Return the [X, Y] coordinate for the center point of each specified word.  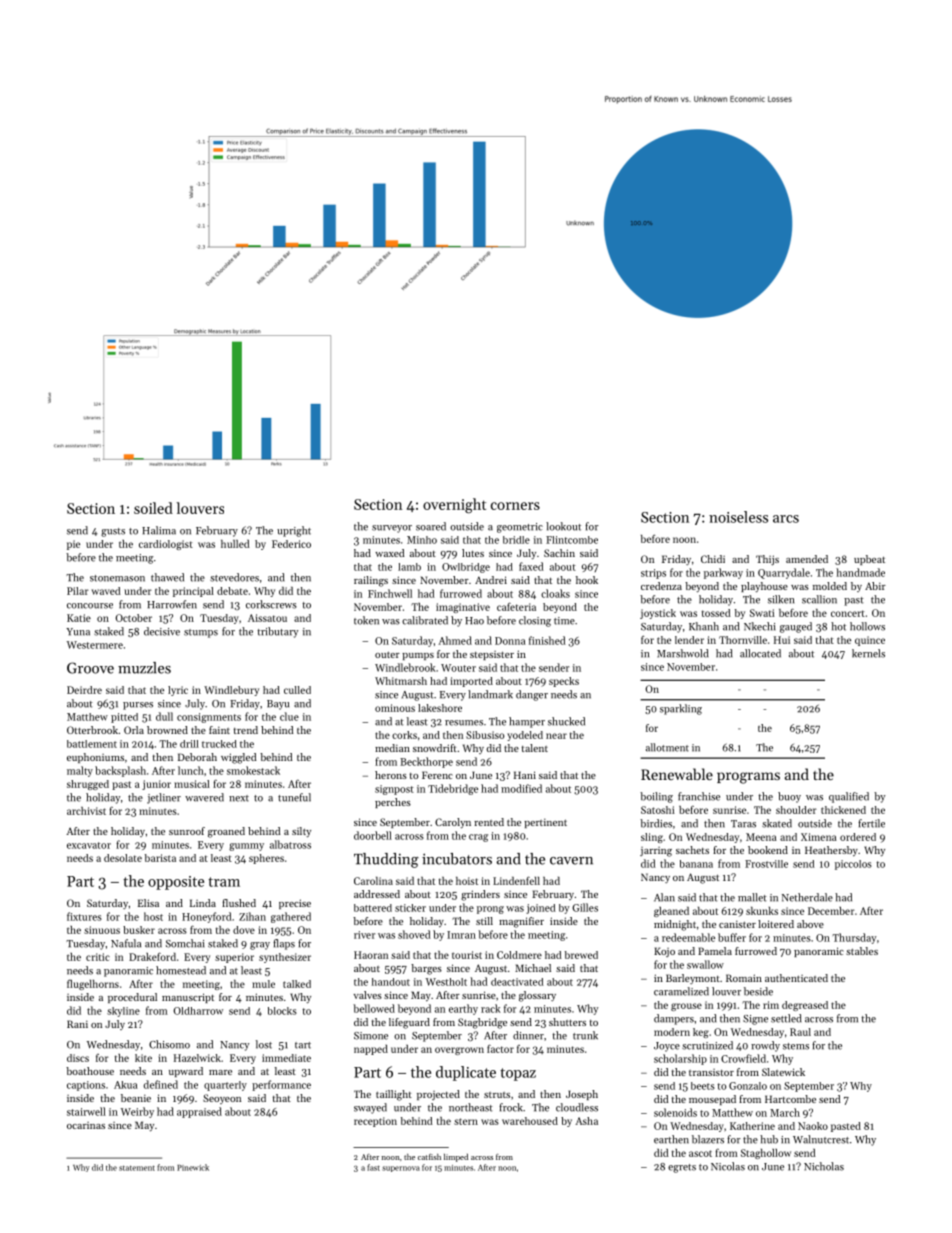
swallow [705, 964]
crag [478, 838]
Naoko [813, 1126]
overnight [454, 505]
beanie [136, 1098]
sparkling [681, 709]
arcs [786, 519]
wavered [204, 797]
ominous [395, 708]
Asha [586, 1121]
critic [98, 957]
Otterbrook [92, 730]
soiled [153, 508]
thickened [843, 810]
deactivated [517, 982]
